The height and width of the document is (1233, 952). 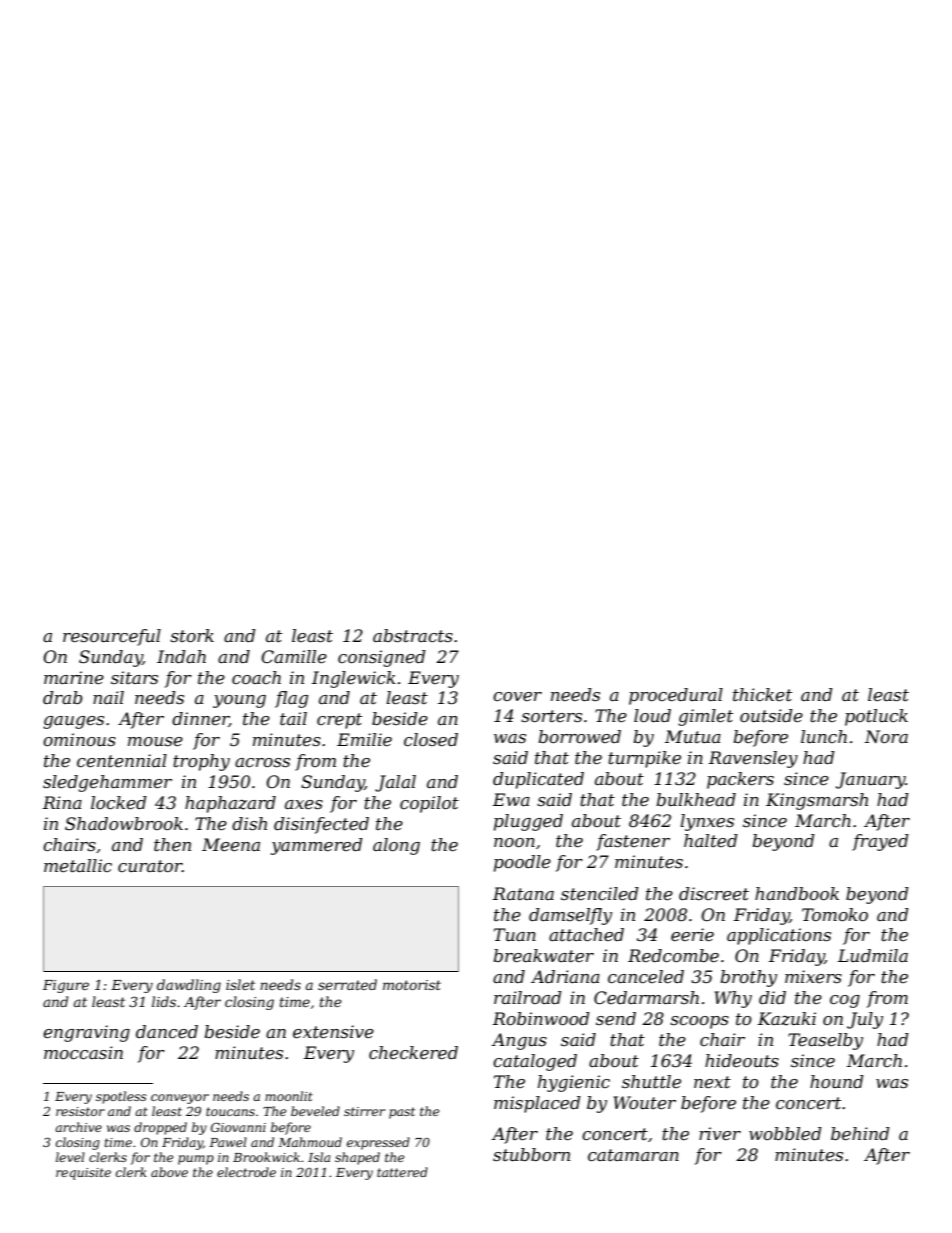 I want to click on discreet, so click(x=714, y=894).
